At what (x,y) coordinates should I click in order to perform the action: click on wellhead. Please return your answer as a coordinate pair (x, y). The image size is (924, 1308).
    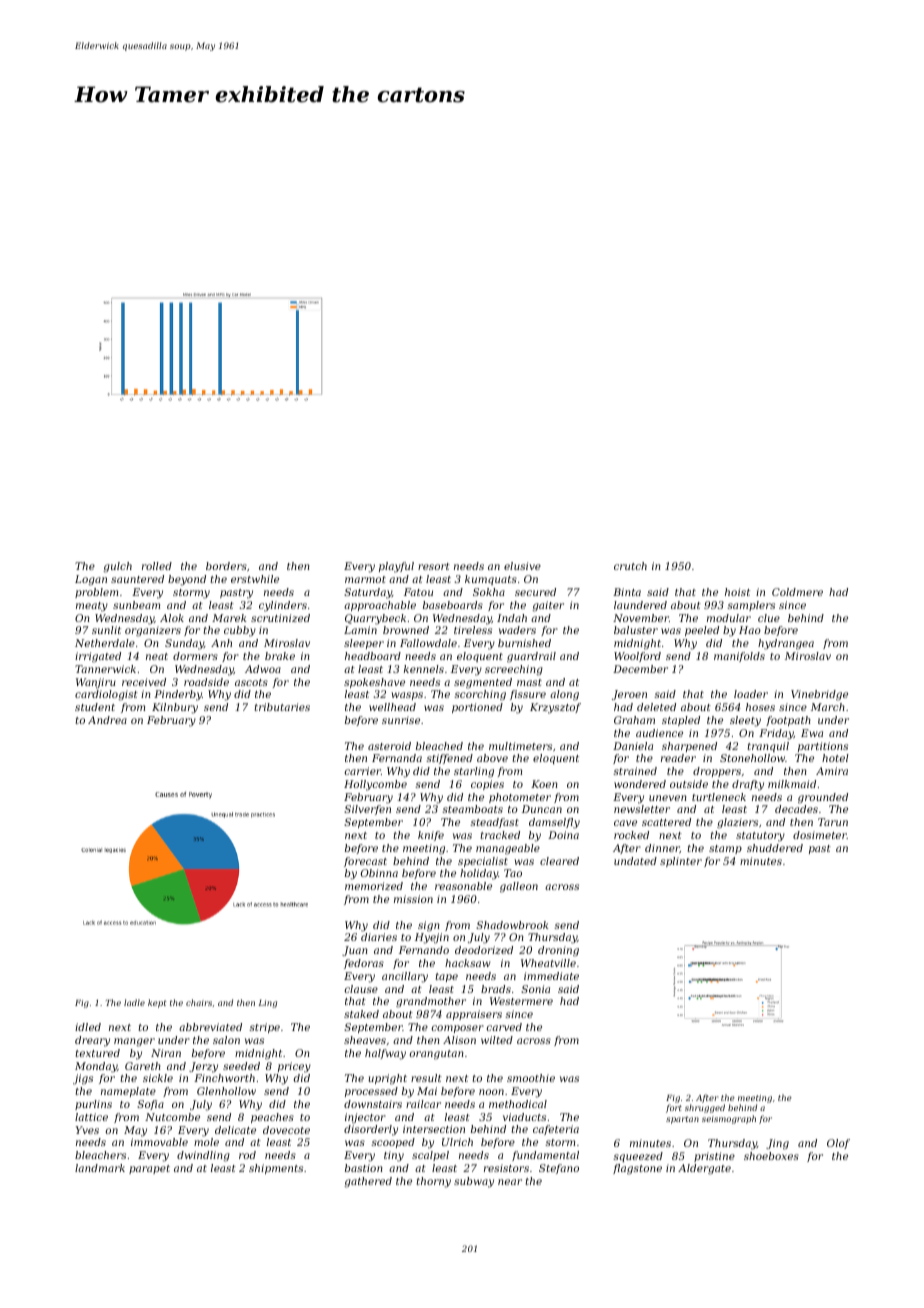
    Looking at the image, I should click on (392, 707).
